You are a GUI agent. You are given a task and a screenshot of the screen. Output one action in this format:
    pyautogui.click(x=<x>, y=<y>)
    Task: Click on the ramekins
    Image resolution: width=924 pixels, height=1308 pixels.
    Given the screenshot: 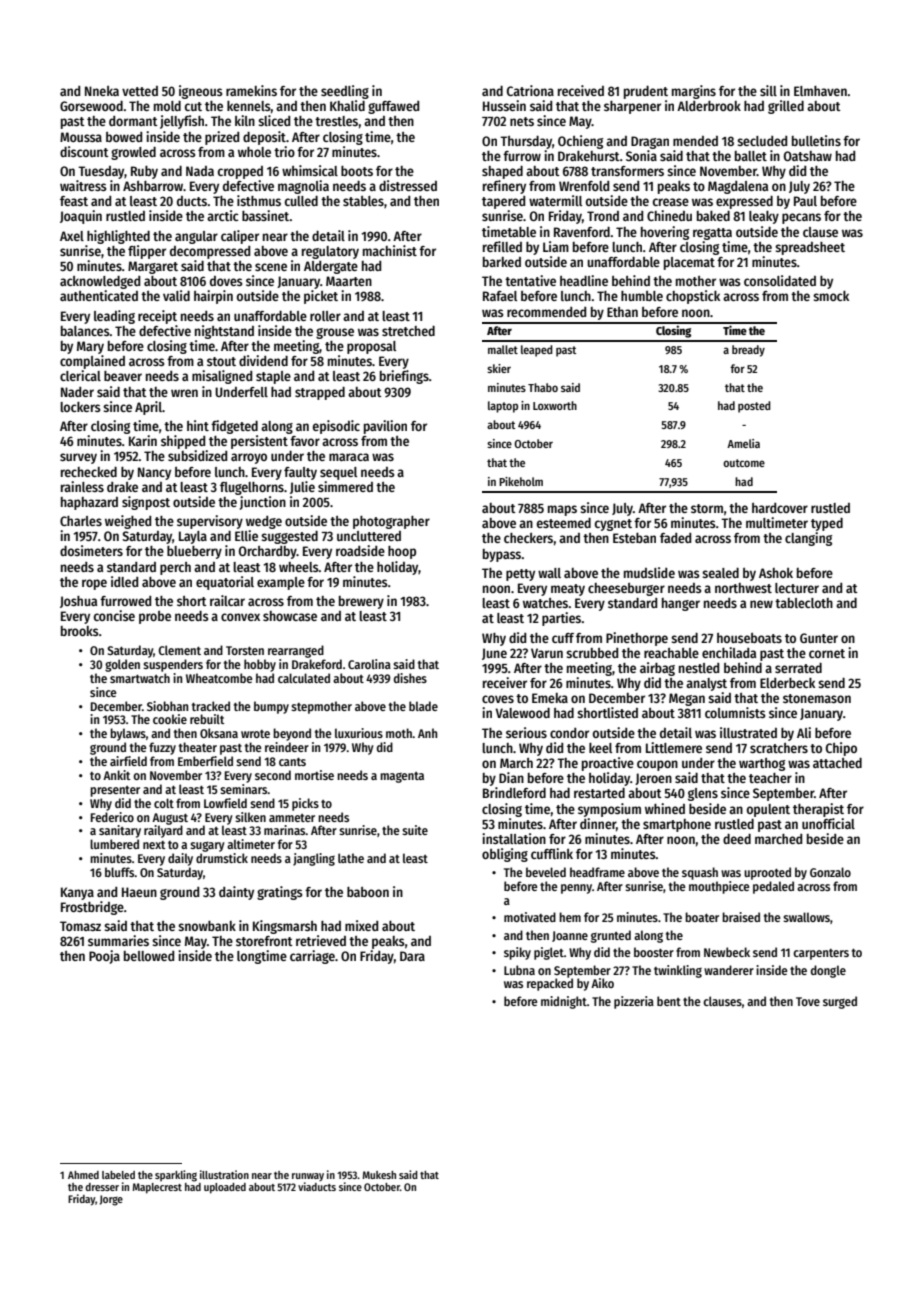 What is the action you would take?
    pyautogui.click(x=251, y=90)
